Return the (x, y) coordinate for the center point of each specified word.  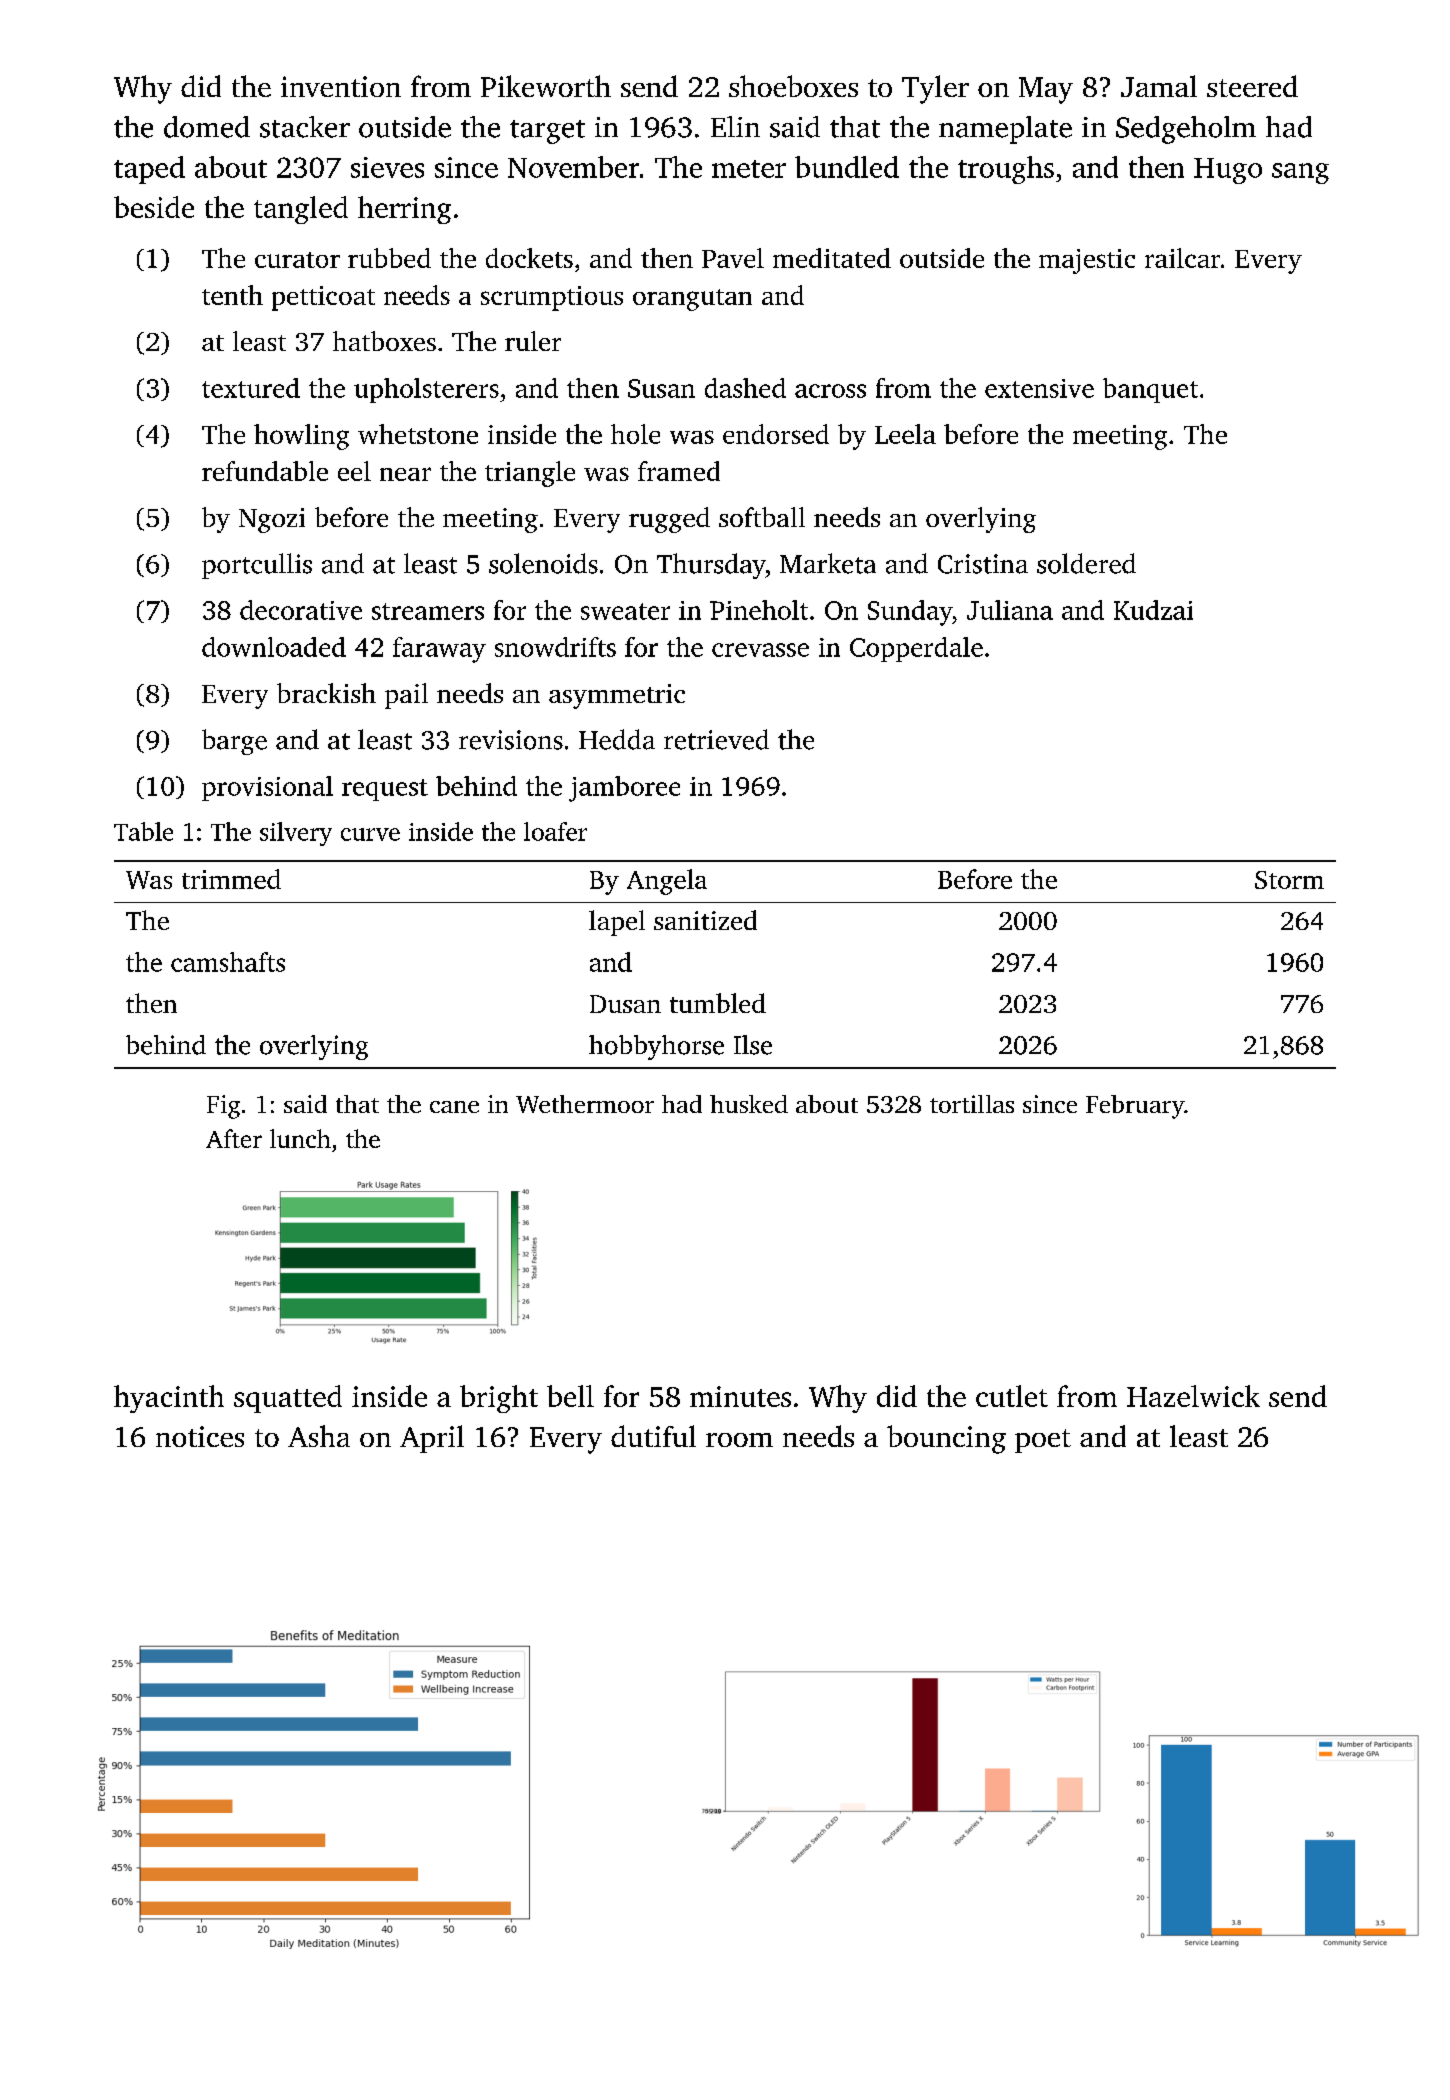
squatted (288, 1399)
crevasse (760, 650)
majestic (1087, 261)
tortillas (972, 1104)
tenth (232, 295)
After (234, 1138)
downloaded (274, 647)
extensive (1039, 388)
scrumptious (552, 298)
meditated (832, 258)
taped (149, 170)
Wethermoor (585, 1104)
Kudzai (1153, 610)
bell (570, 1396)
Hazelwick (1193, 1396)
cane (454, 1107)
